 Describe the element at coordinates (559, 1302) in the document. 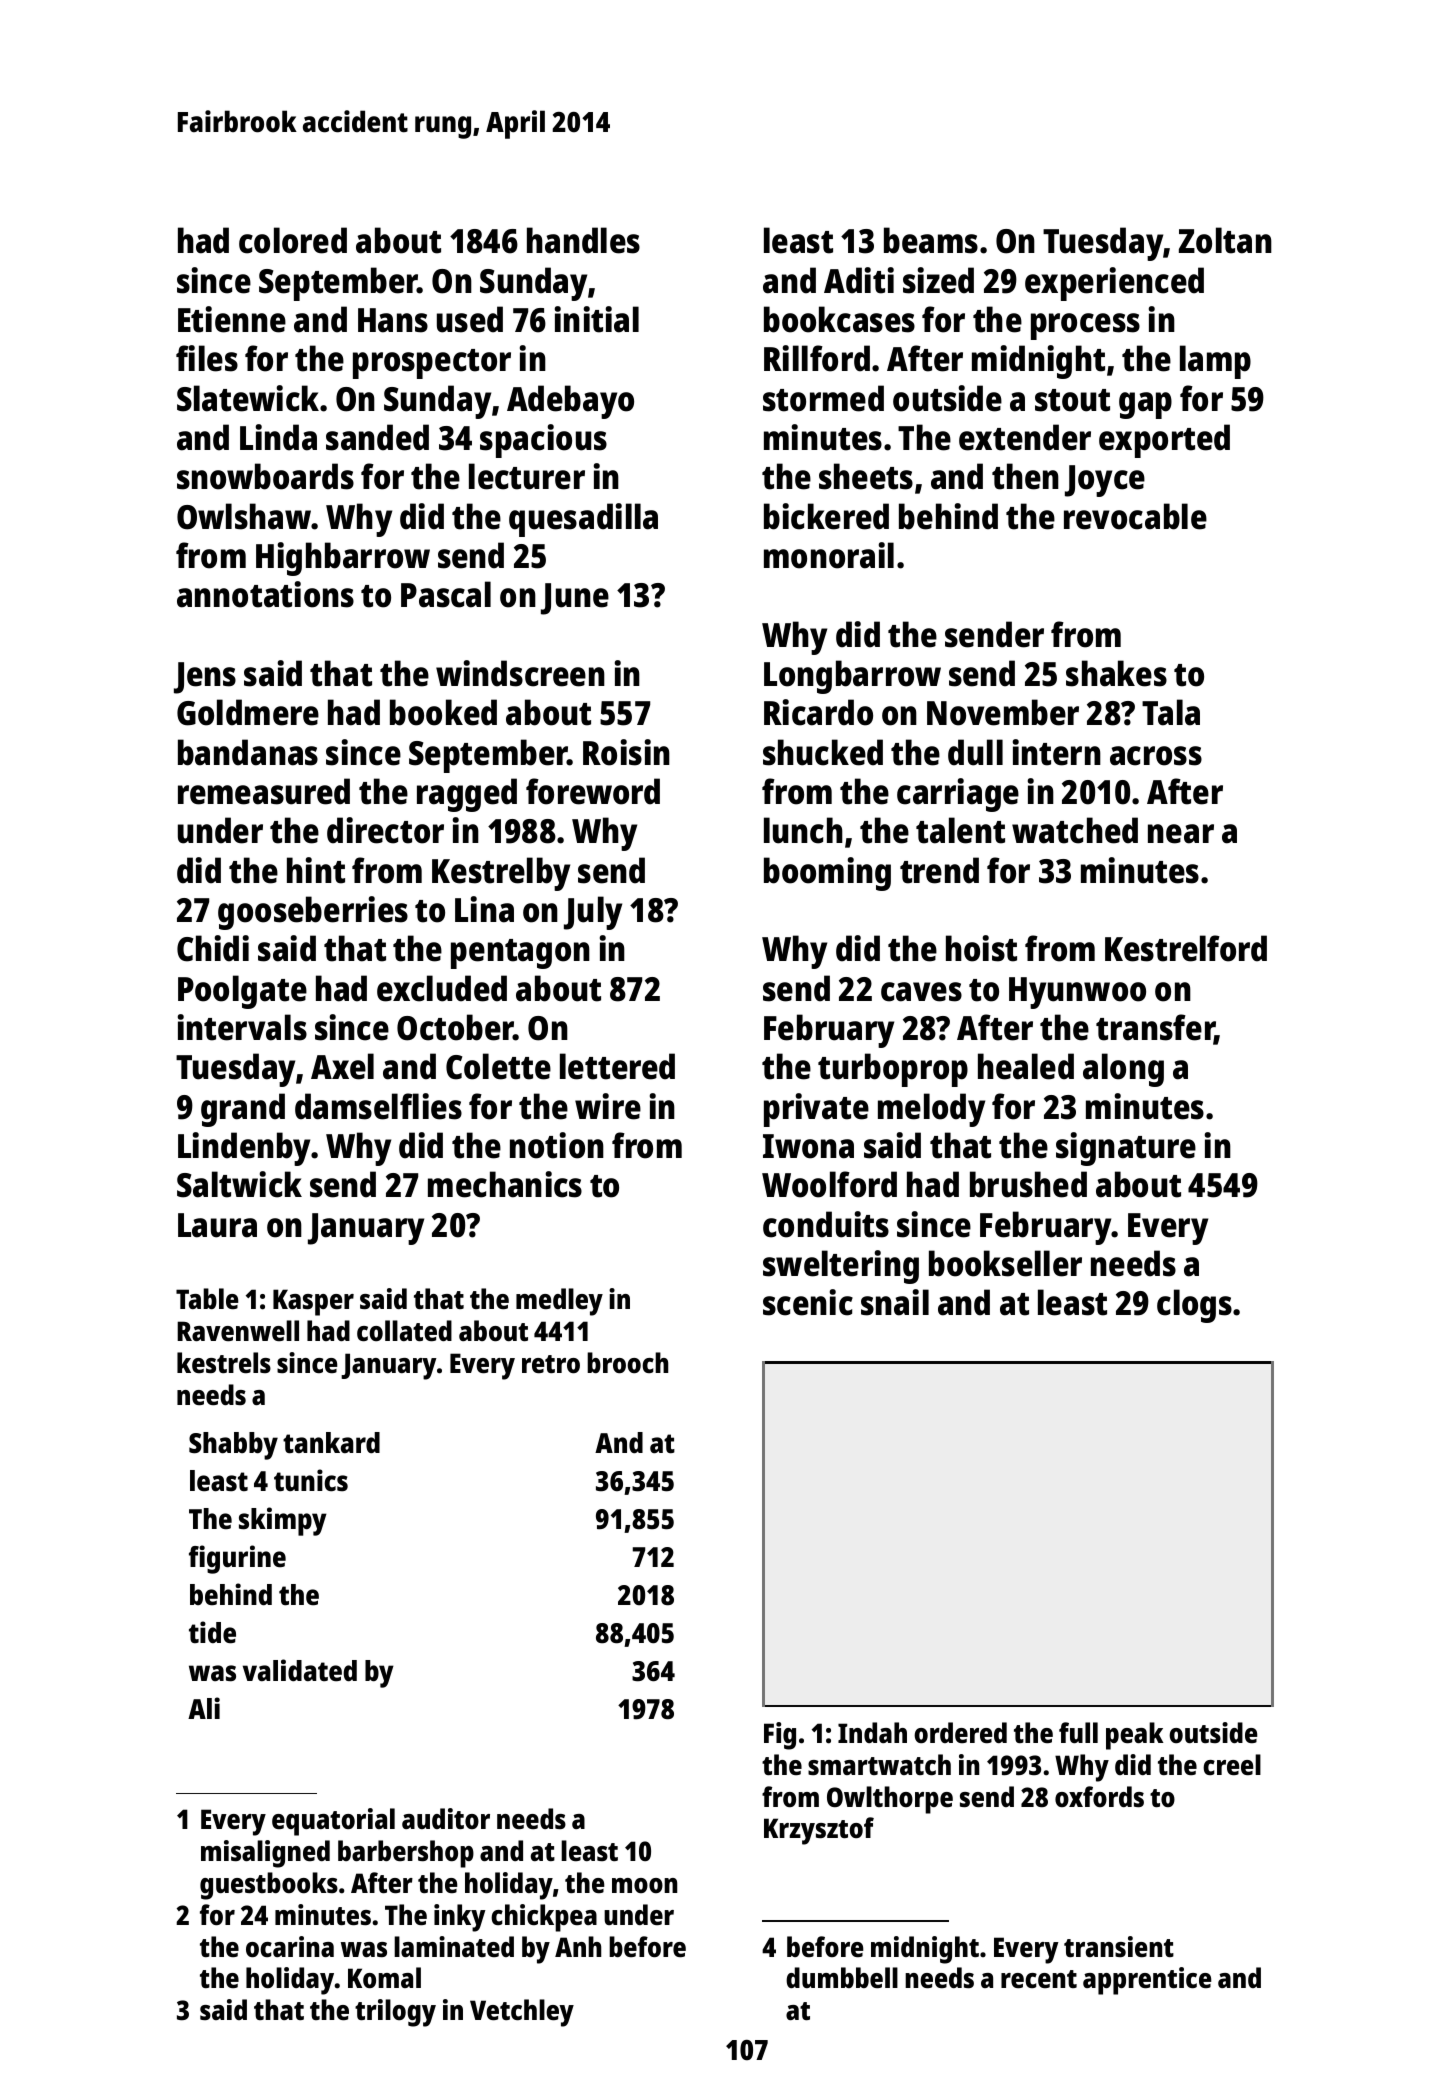

I see `medley` at that location.
